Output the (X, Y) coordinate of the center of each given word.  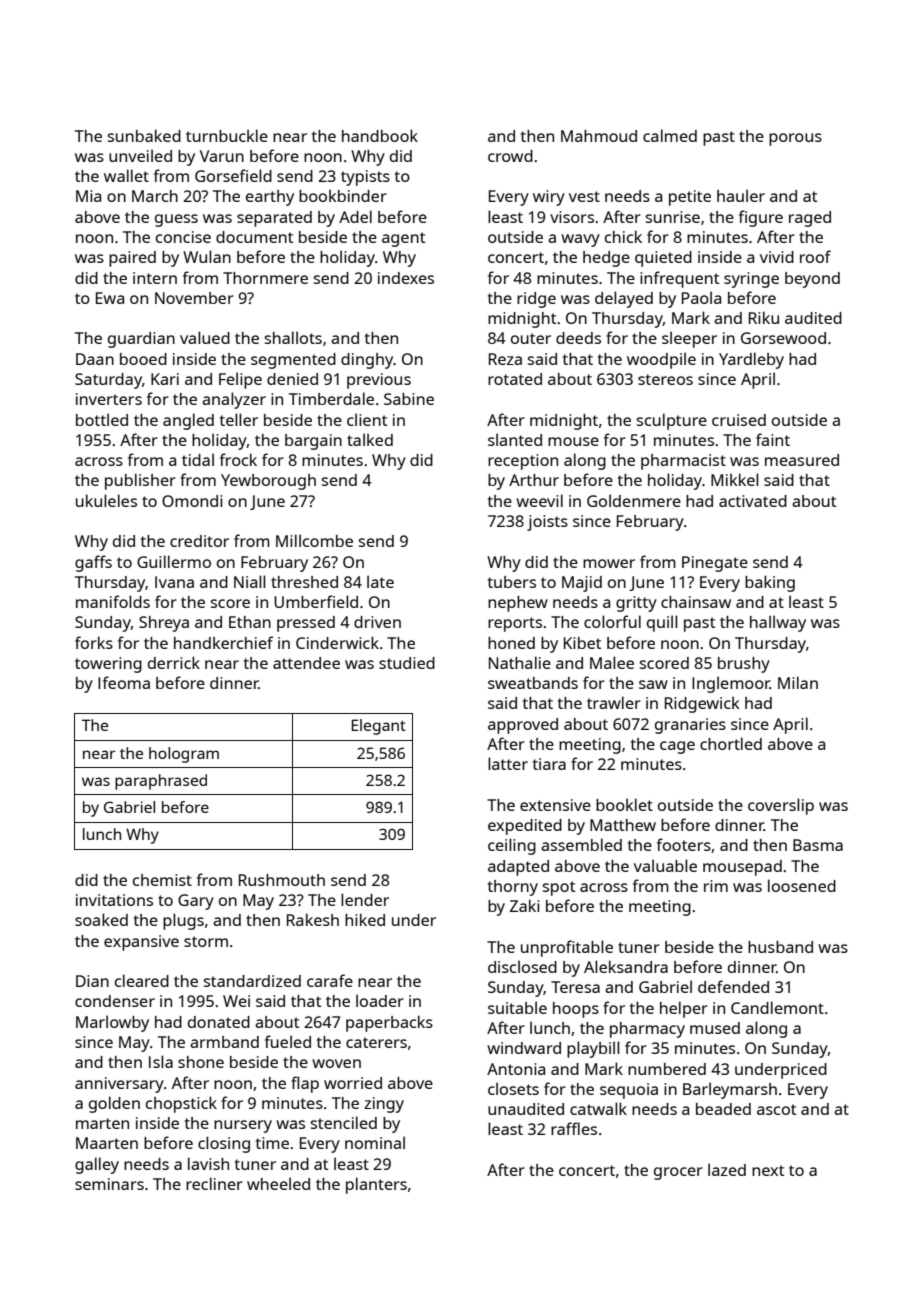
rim (716, 886)
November (194, 298)
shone (201, 1062)
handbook (380, 135)
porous (795, 139)
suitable (517, 1007)
